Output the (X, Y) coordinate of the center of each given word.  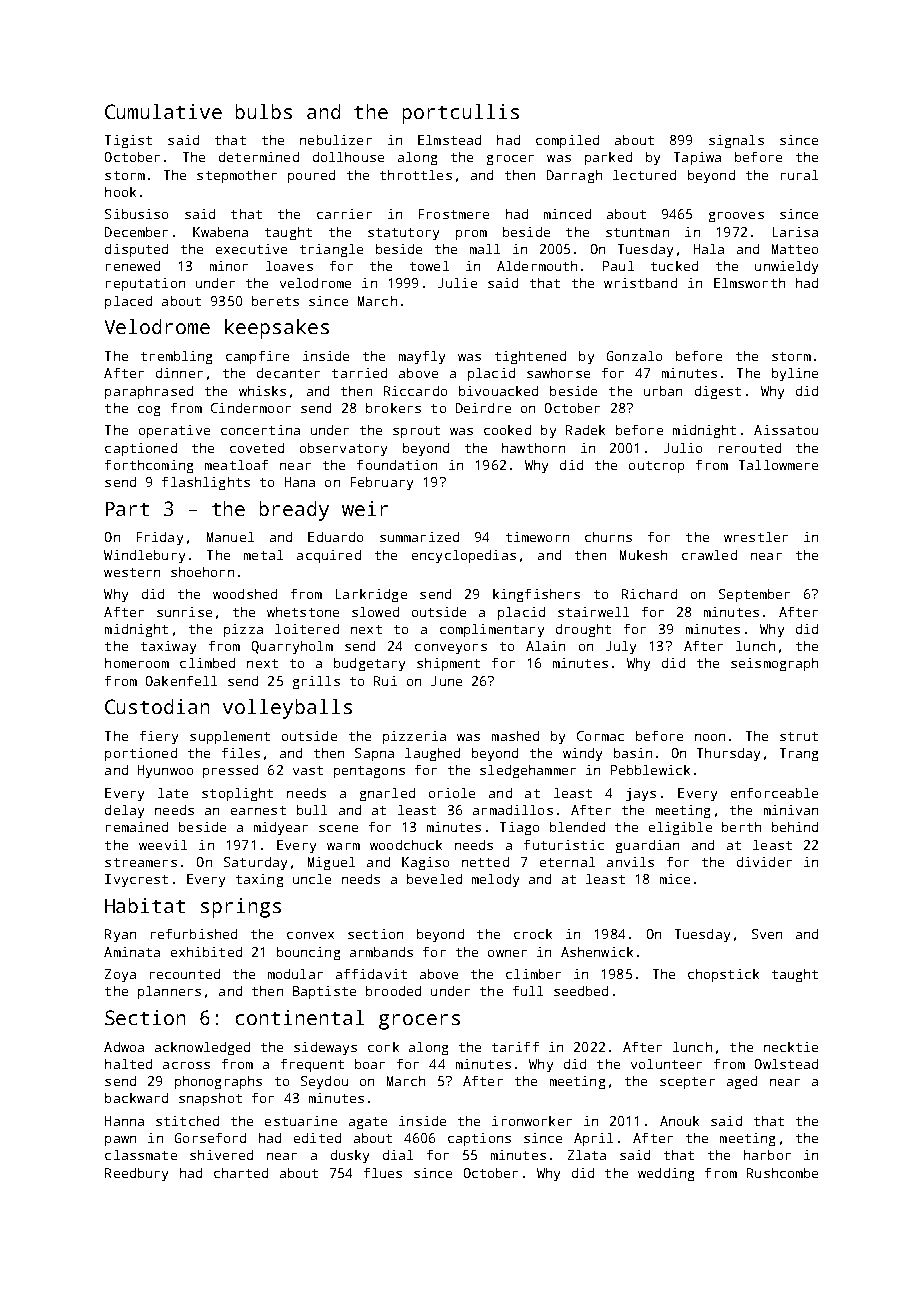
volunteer (666, 1064)
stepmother (237, 176)
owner (507, 953)
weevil (163, 845)
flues (383, 1173)
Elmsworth (749, 283)
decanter (288, 373)
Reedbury (136, 1174)
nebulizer (336, 140)
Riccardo (415, 391)
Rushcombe (782, 1173)
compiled (567, 141)
